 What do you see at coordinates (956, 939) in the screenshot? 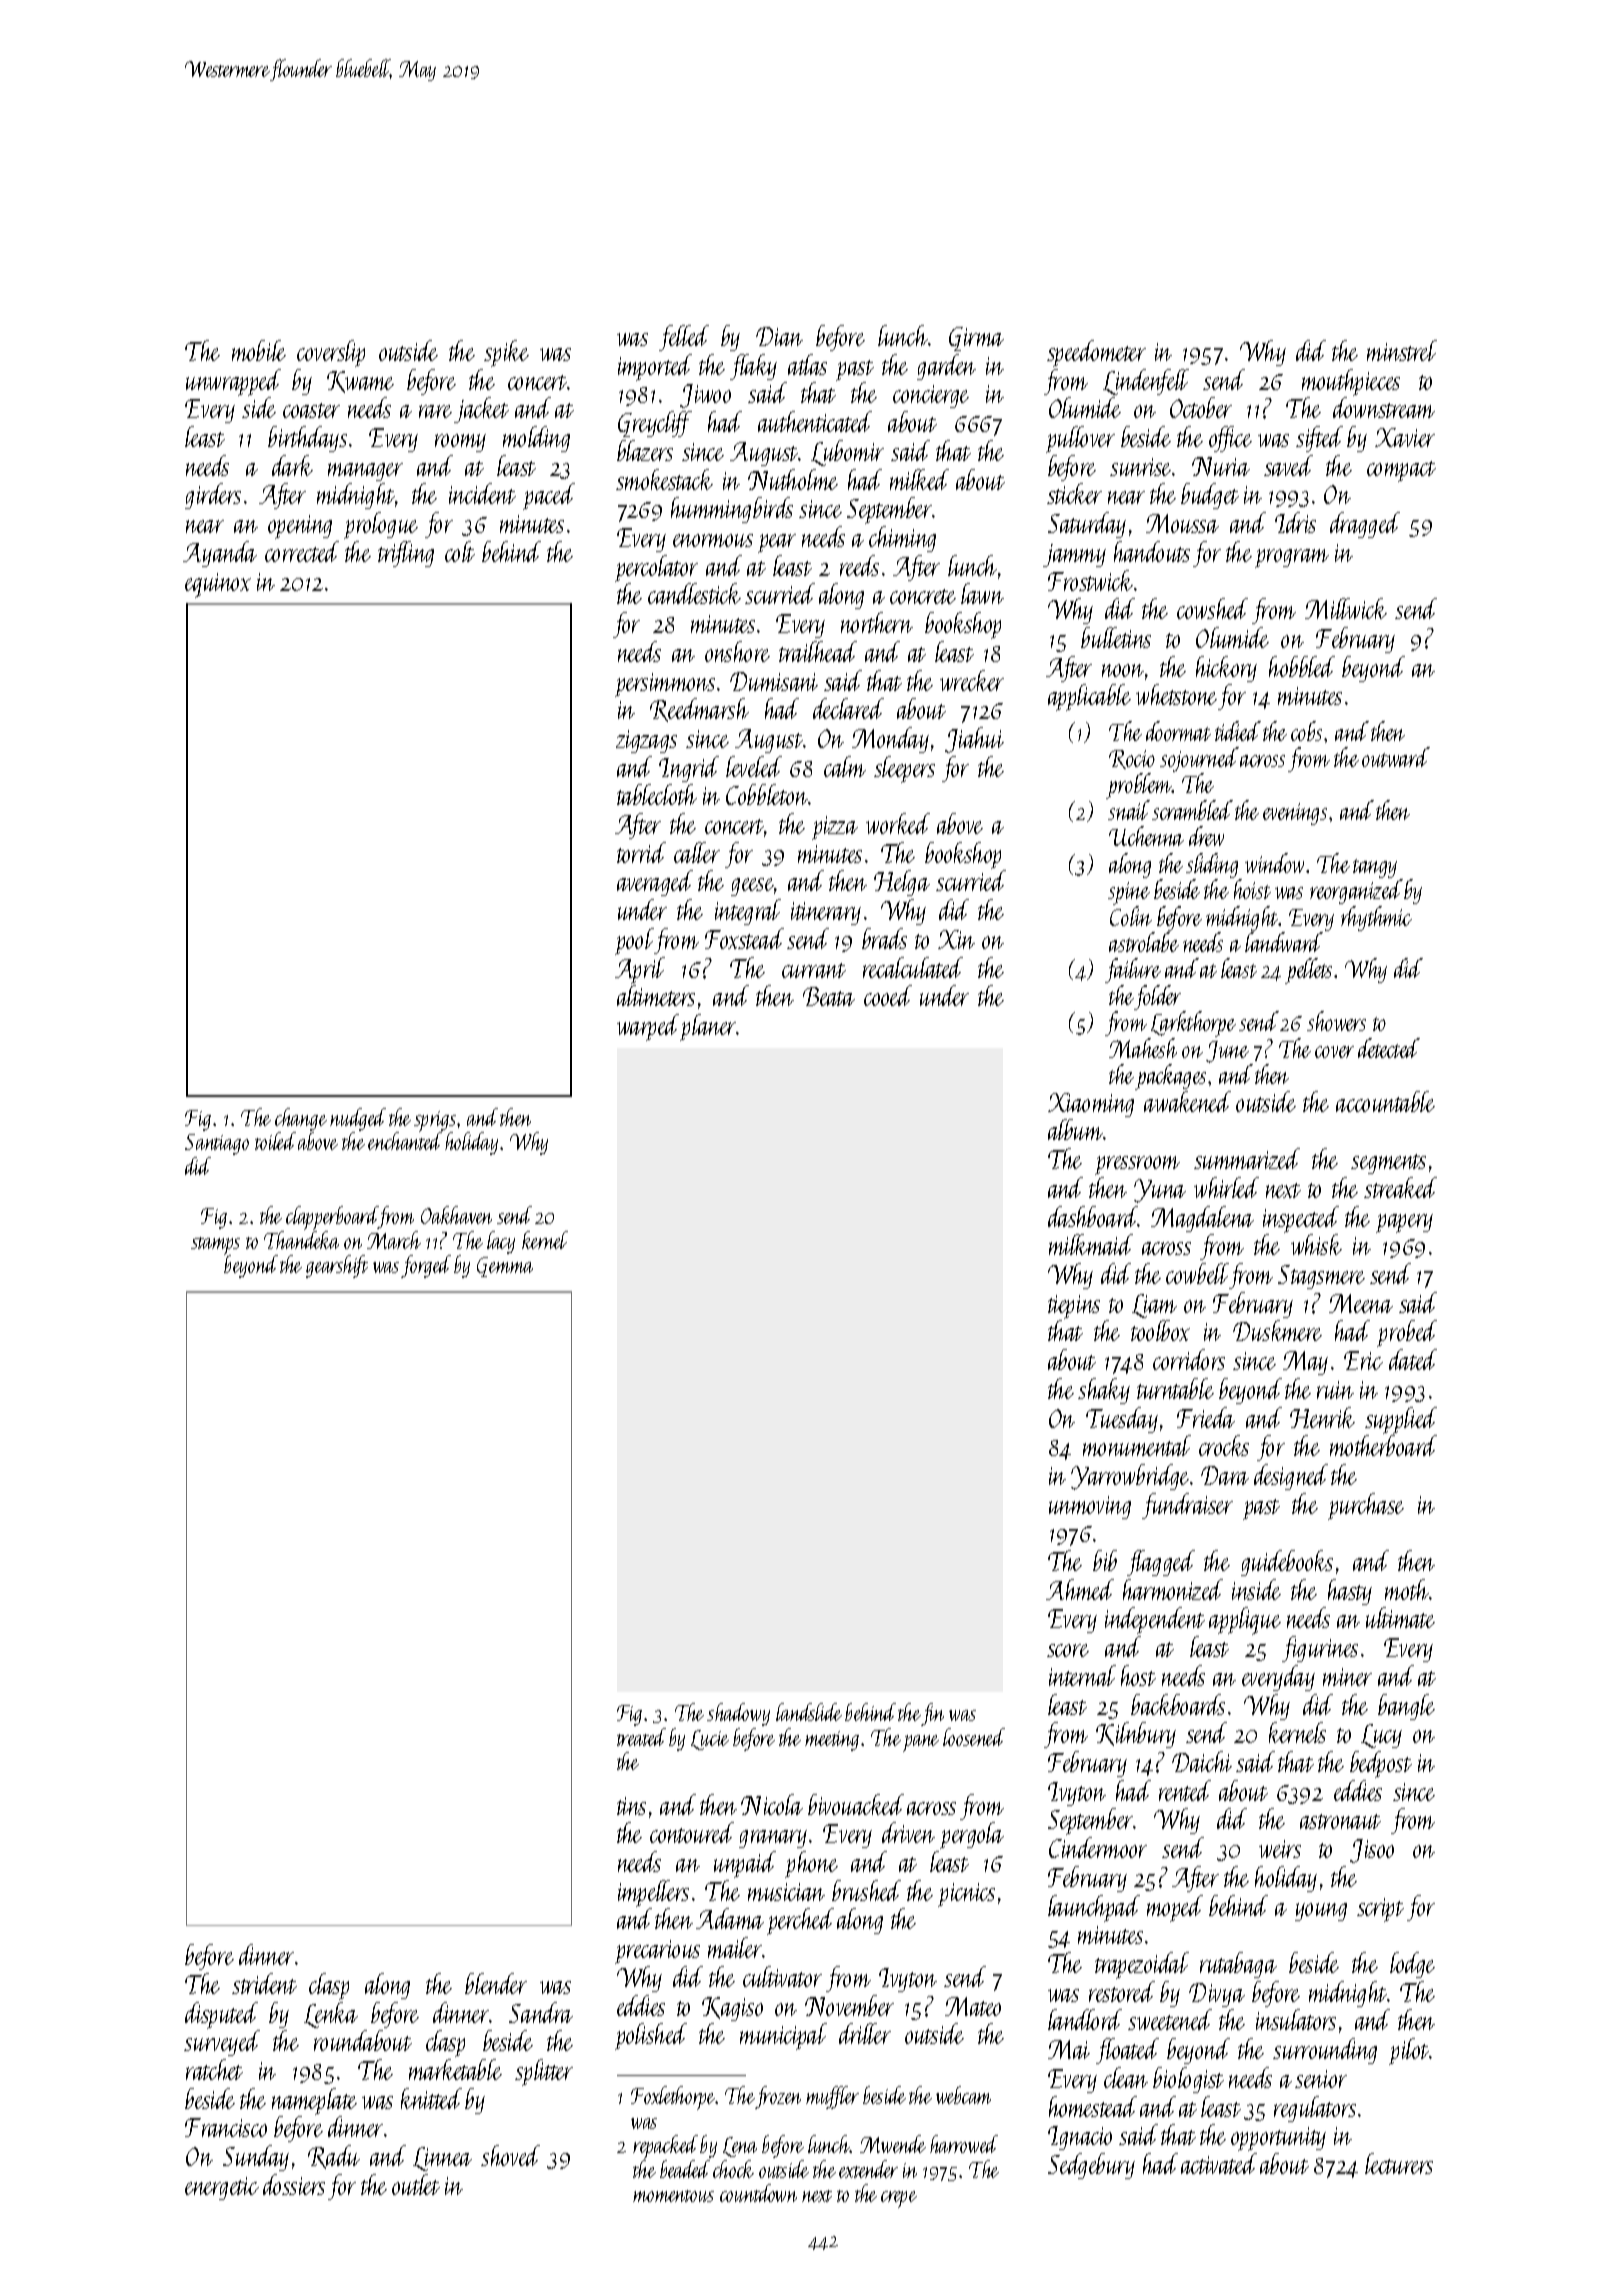
I see `Xin` at bounding box center [956, 939].
